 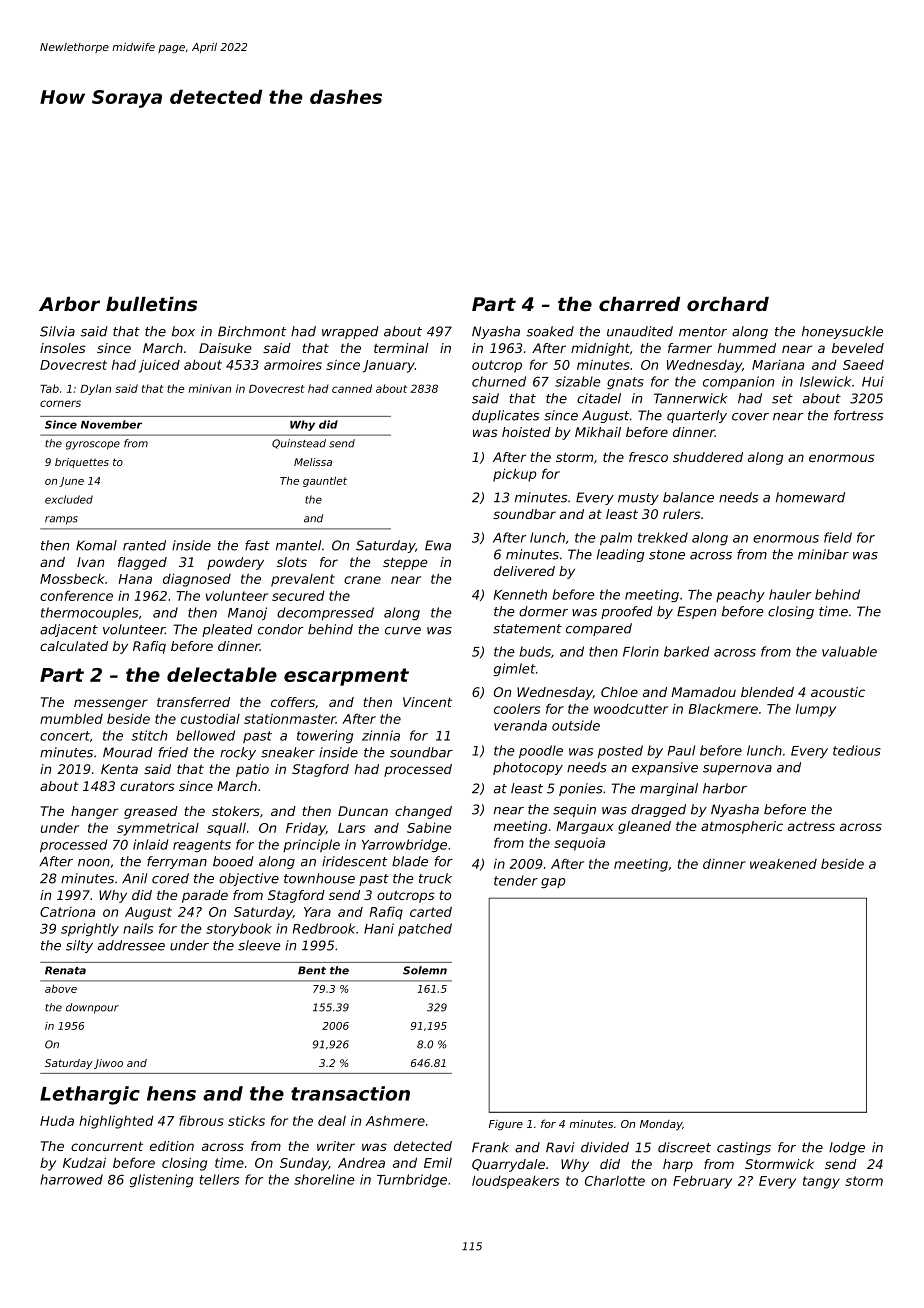 What do you see at coordinates (750, 417) in the page?
I see `cover` at bounding box center [750, 417].
